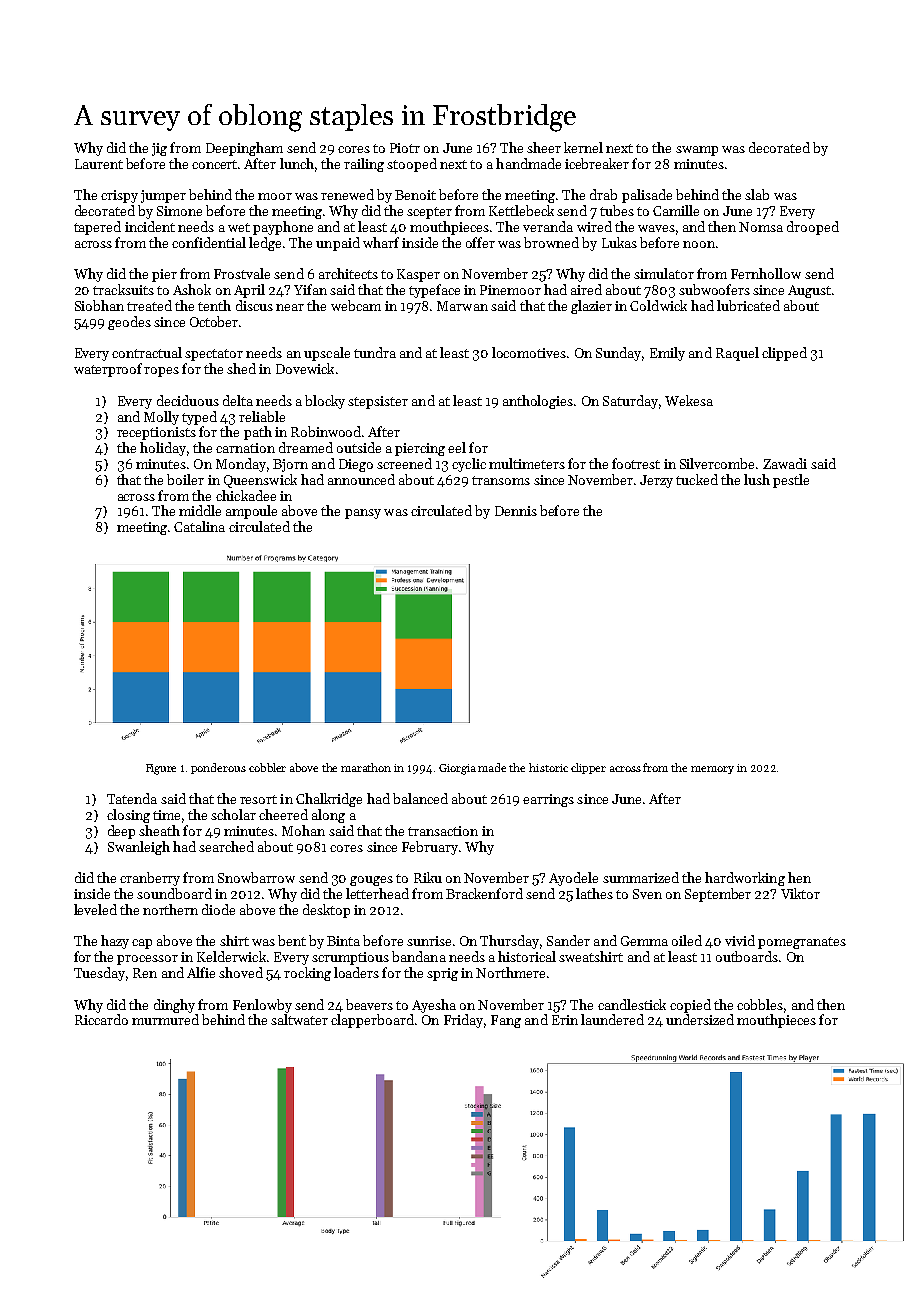 The height and width of the image is (1308, 924). I want to click on kernel, so click(583, 147).
